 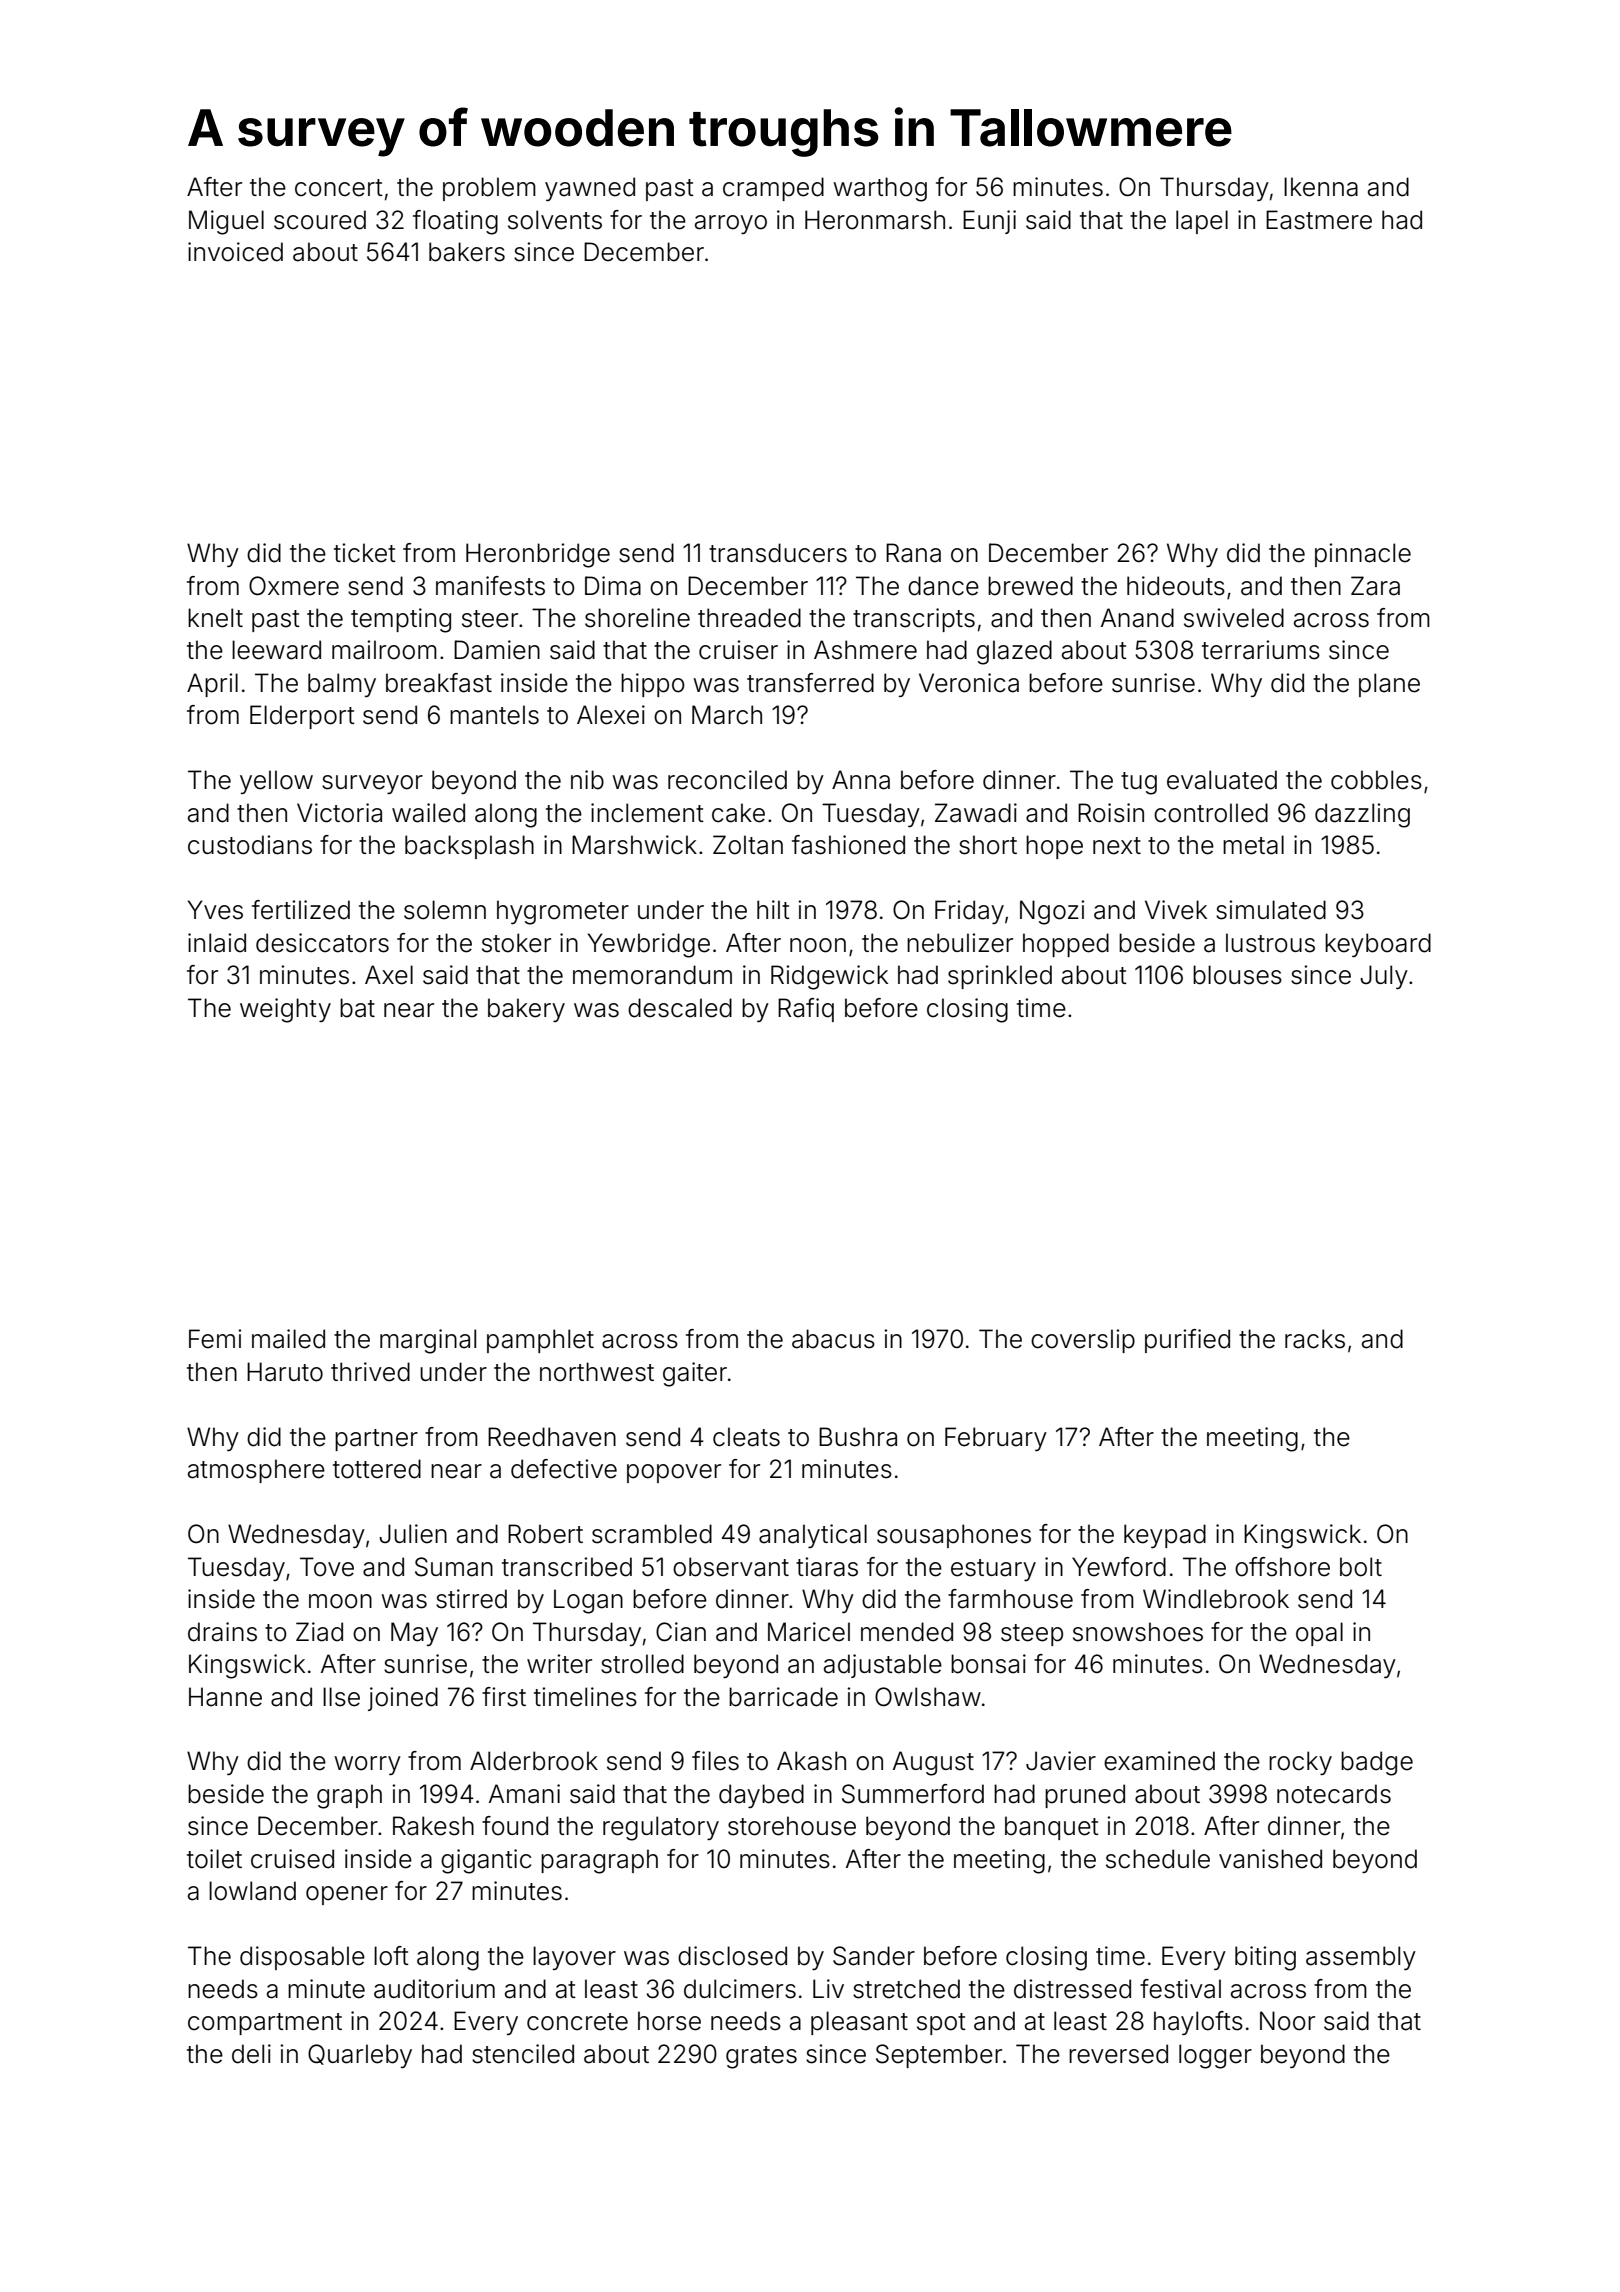 I want to click on Akash, so click(x=811, y=1761).
